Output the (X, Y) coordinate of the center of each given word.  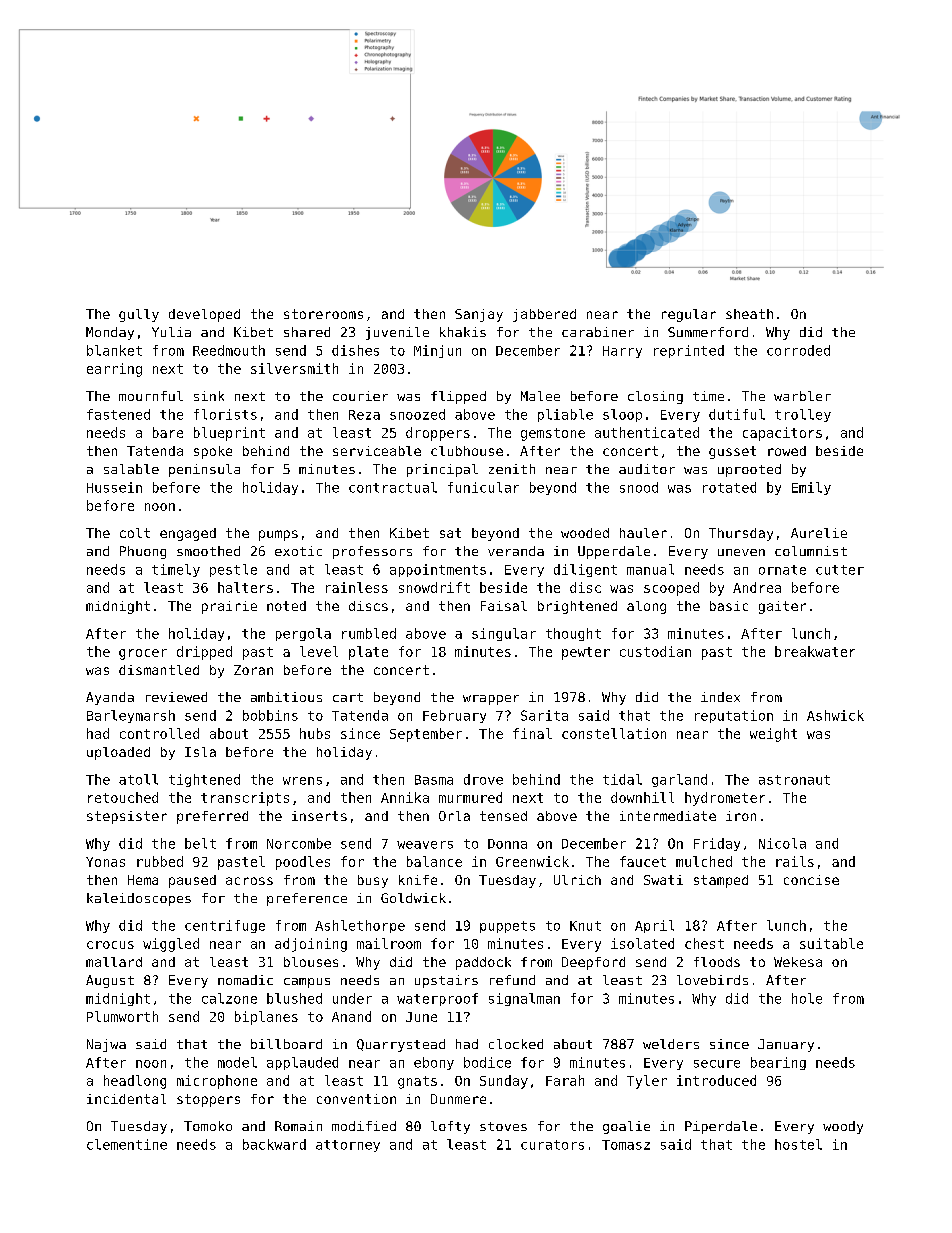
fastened (118, 414)
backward (274, 1144)
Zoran (253, 670)
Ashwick (835, 715)
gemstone (553, 434)
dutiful (737, 414)
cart (348, 697)
